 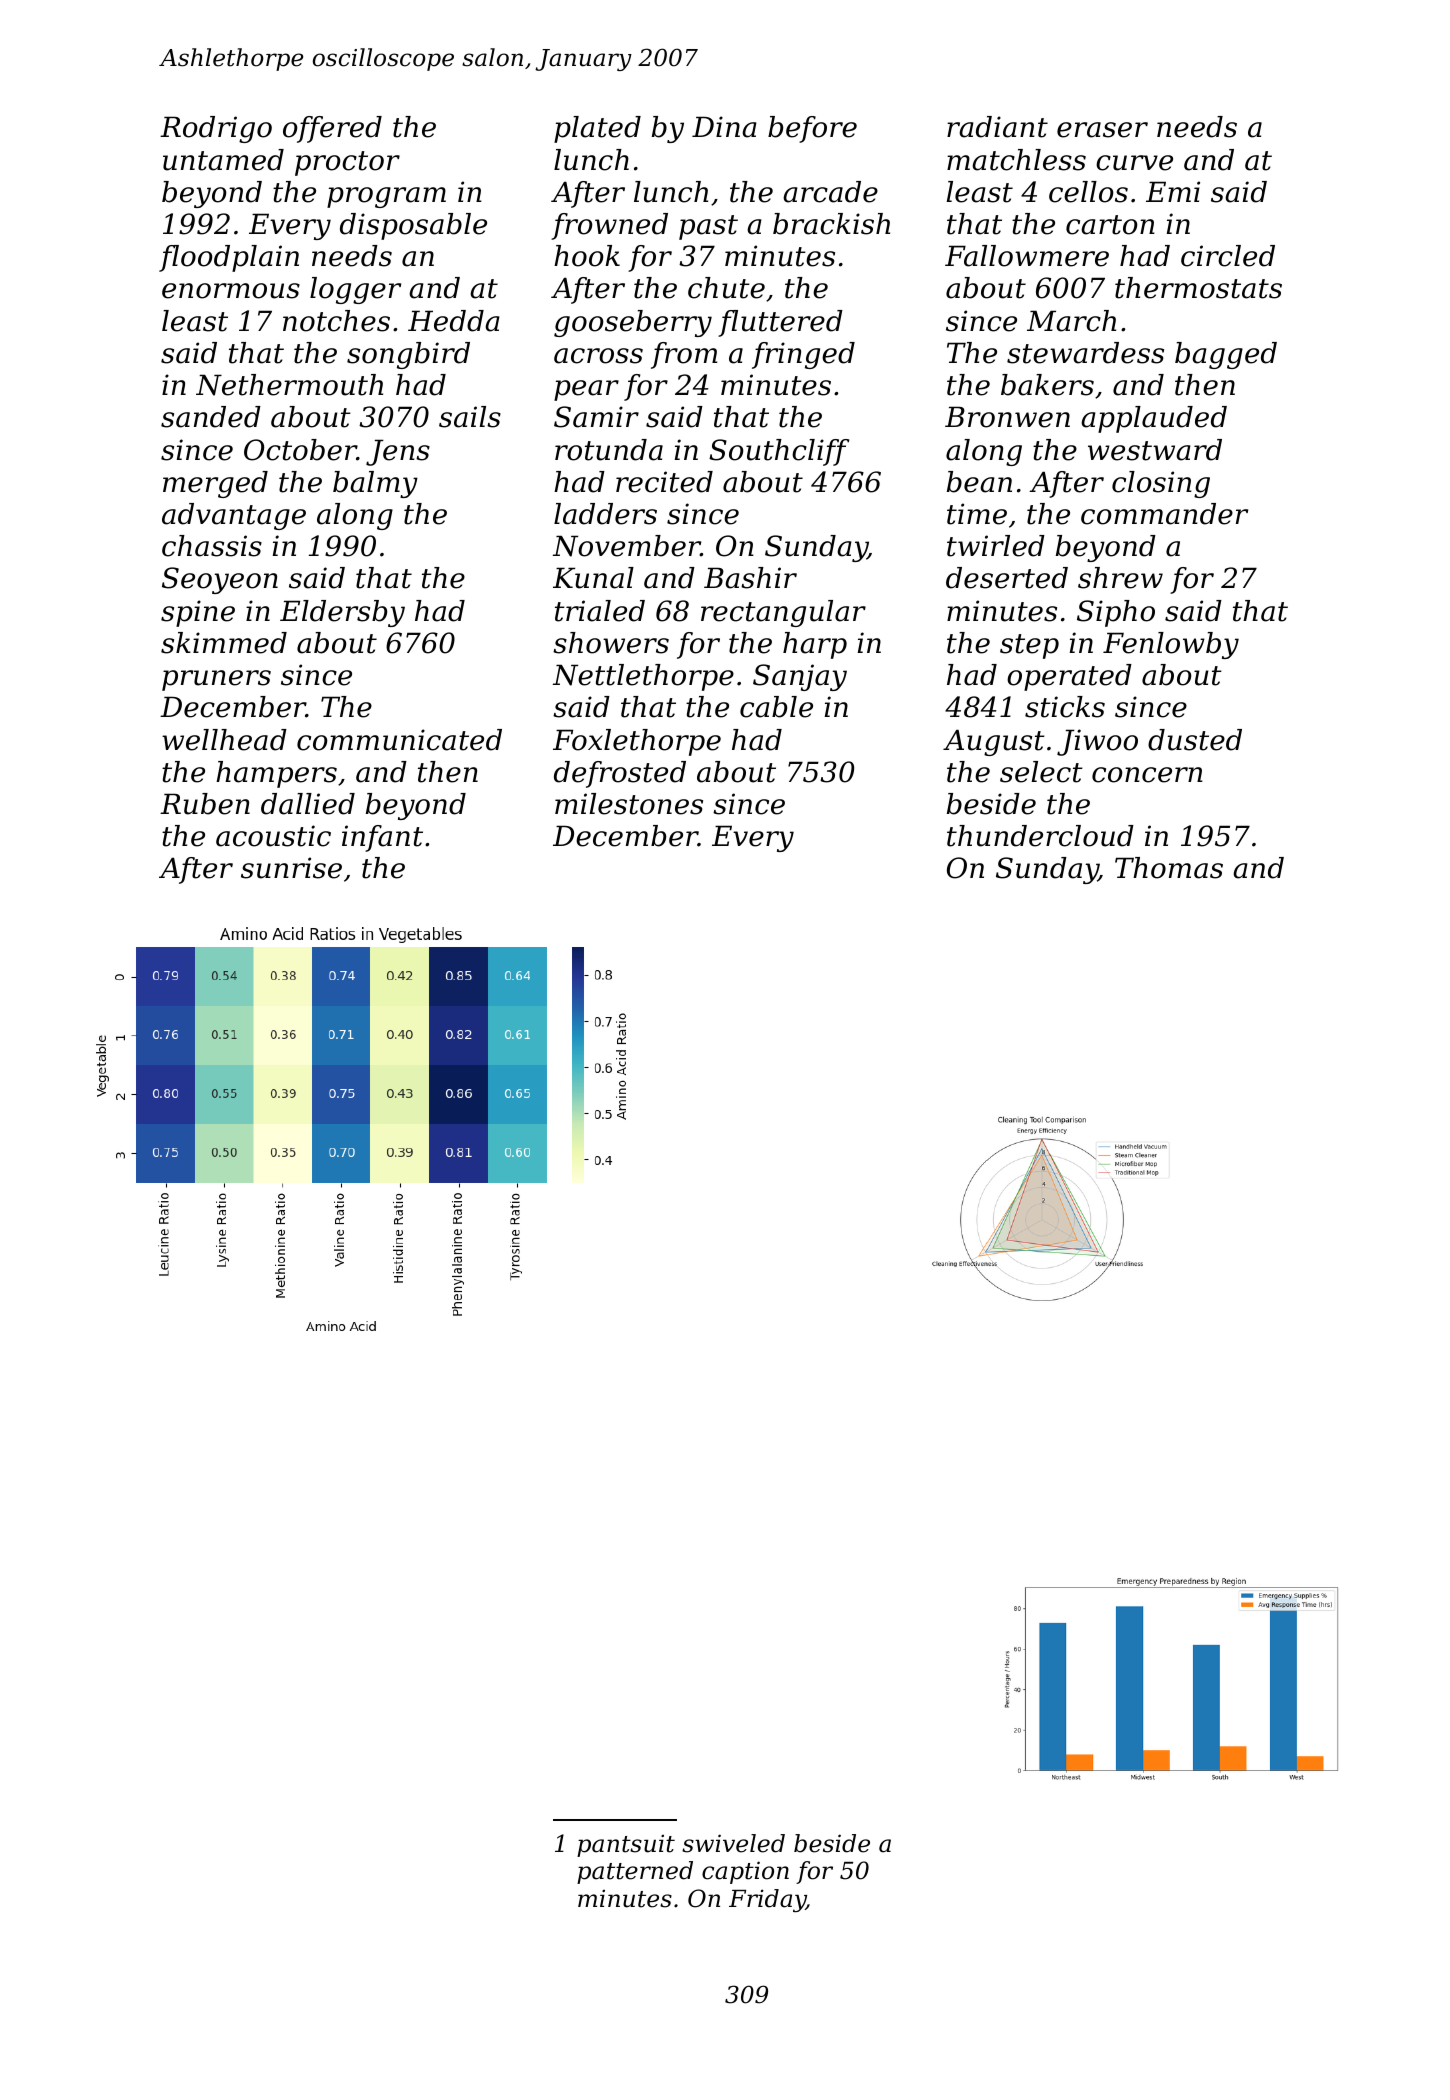 What do you see at coordinates (1171, 645) in the screenshot?
I see `Fenlowby` at bounding box center [1171, 645].
